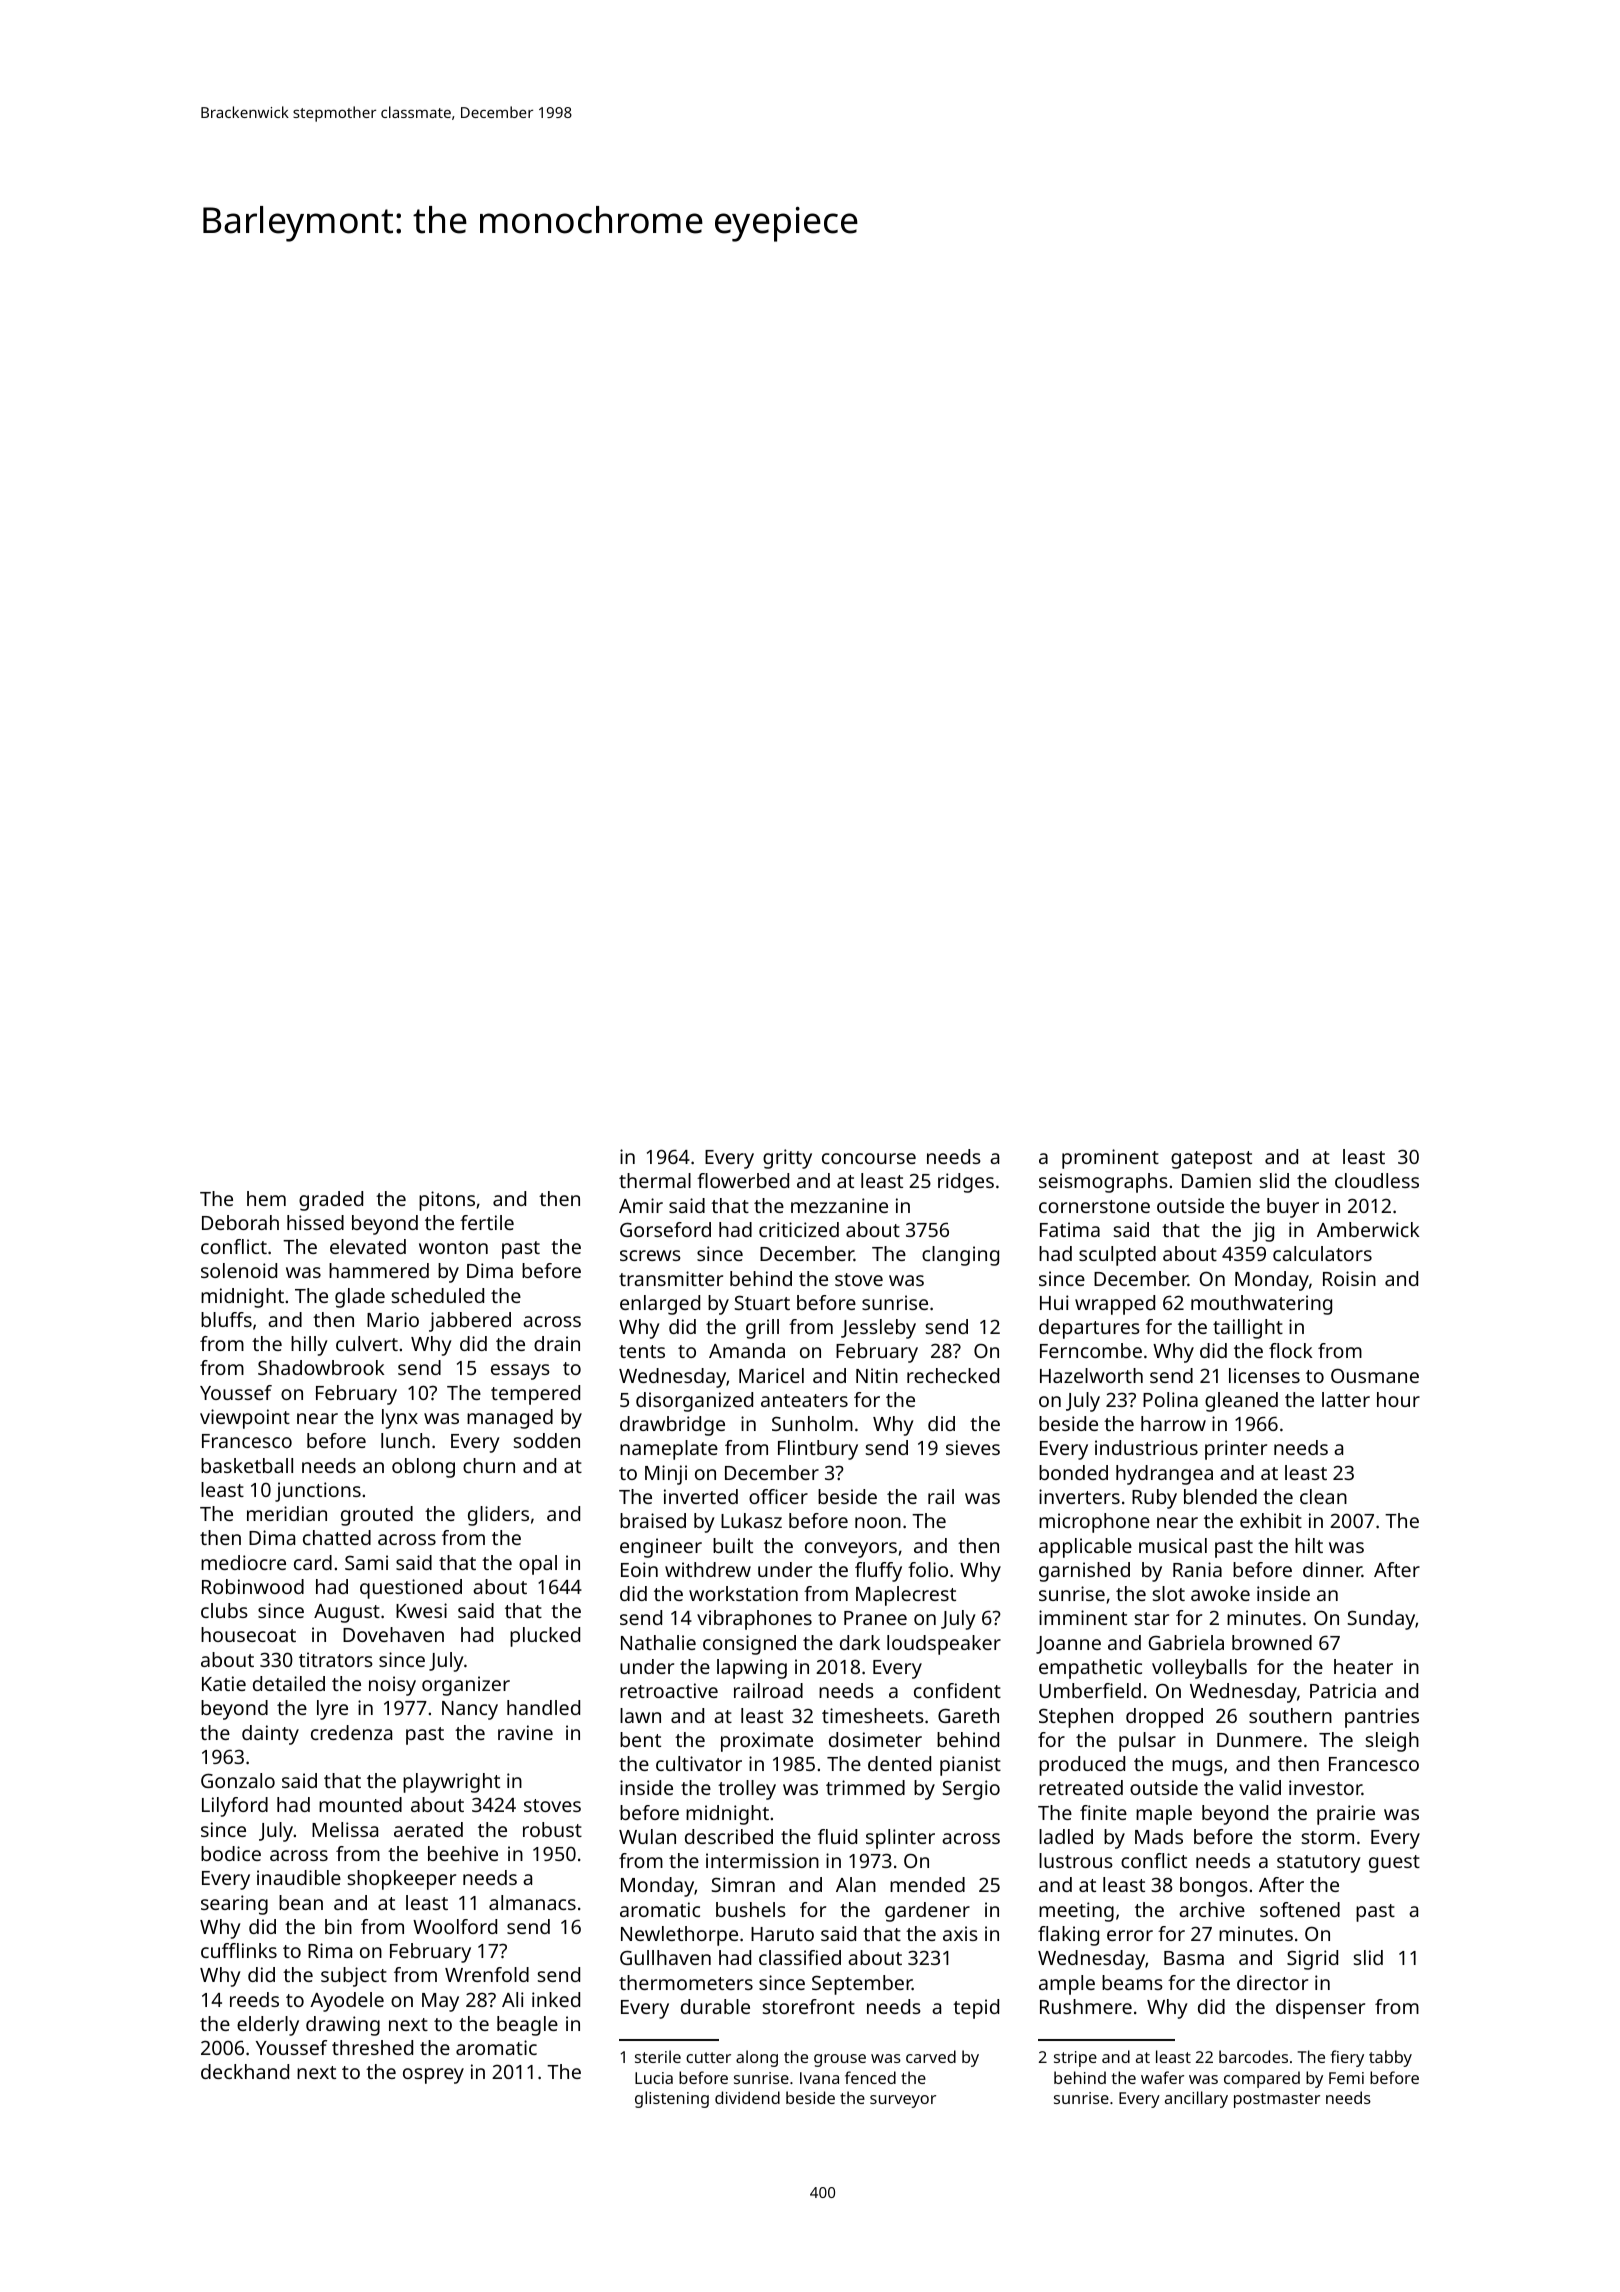  I want to click on Wulan, so click(647, 1836).
